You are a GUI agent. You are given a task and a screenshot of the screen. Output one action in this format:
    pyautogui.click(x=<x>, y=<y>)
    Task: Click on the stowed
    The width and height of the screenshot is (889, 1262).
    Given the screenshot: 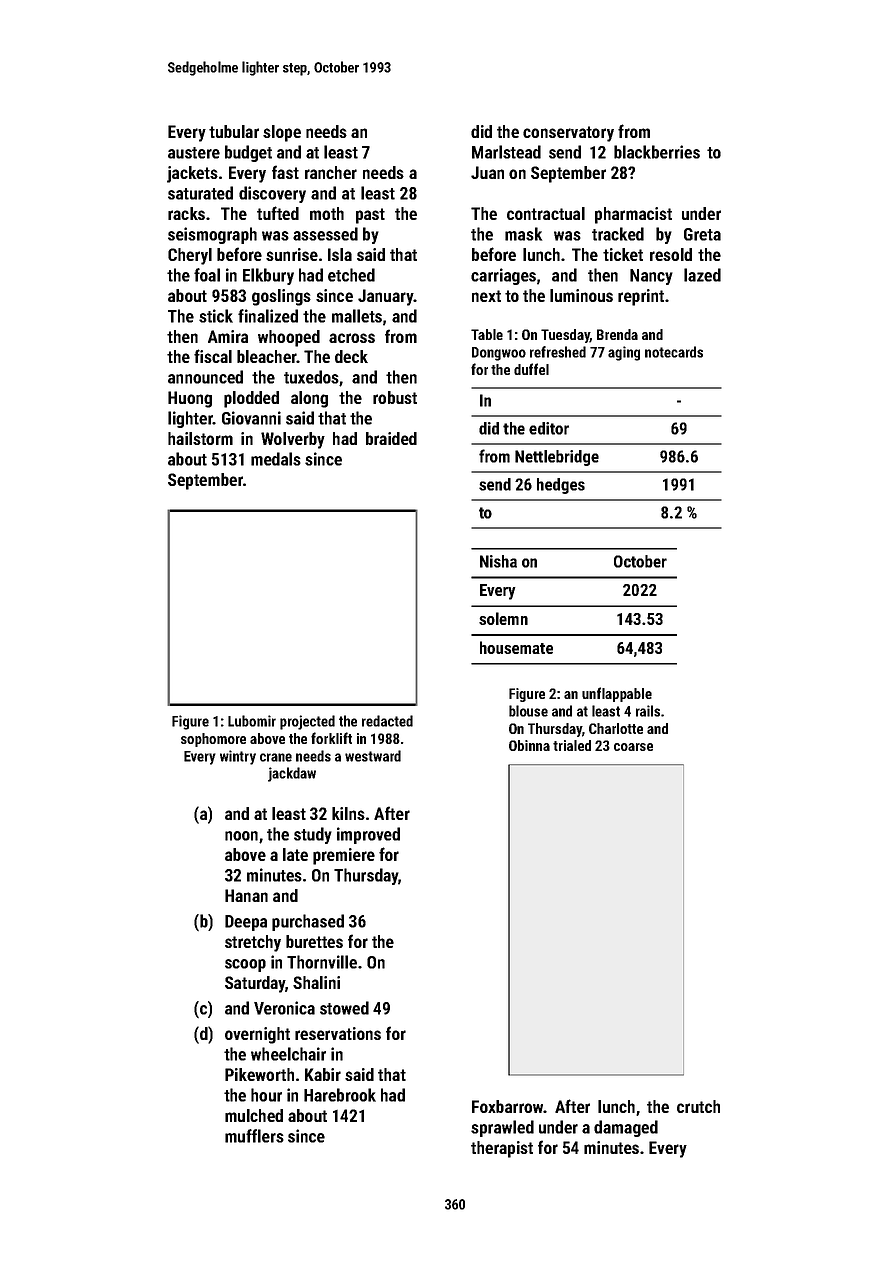 What is the action you would take?
    pyautogui.click(x=344, y=1008)
